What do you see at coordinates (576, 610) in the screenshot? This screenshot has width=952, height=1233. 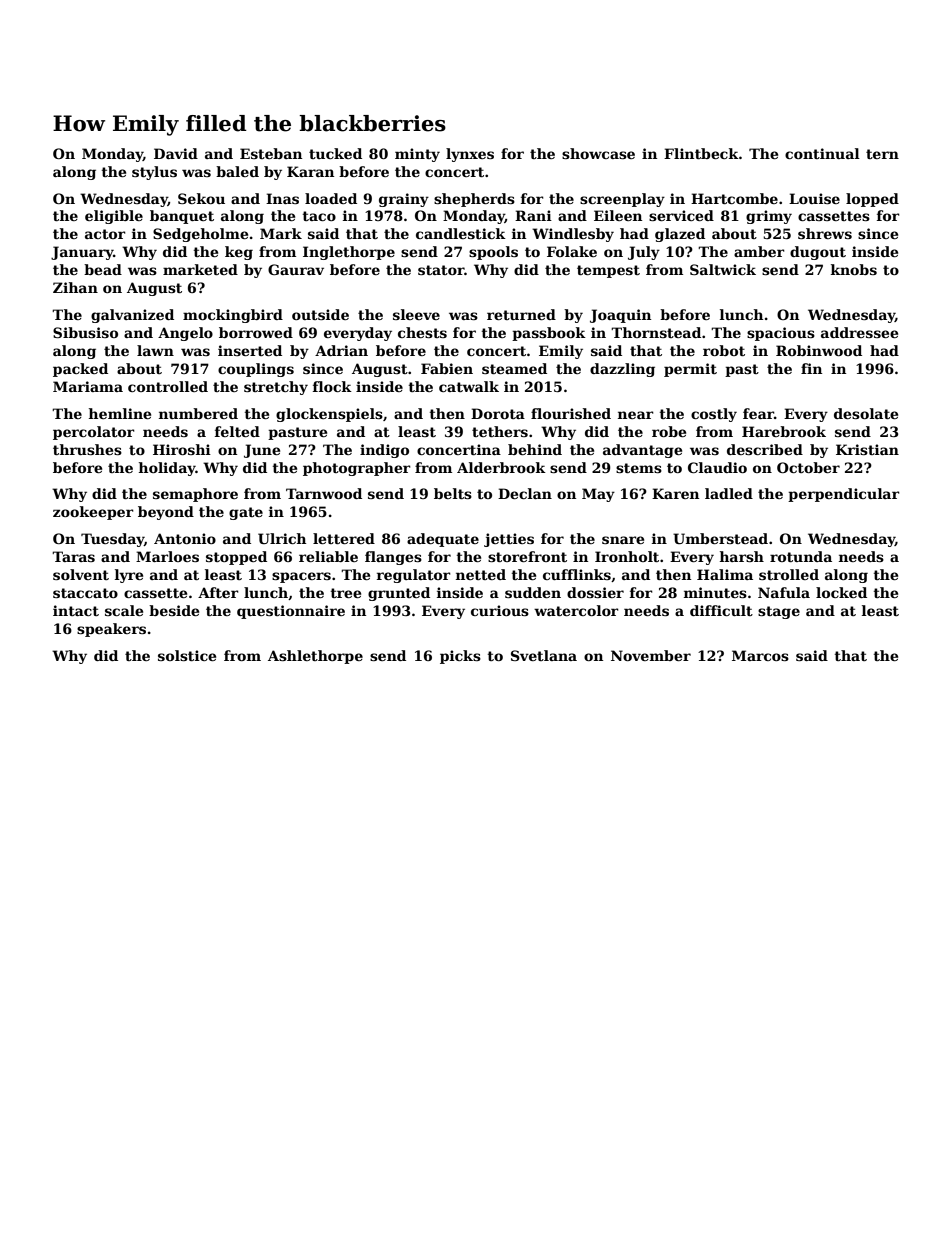 I see `watercolor` at bounding box center [576, 610].
